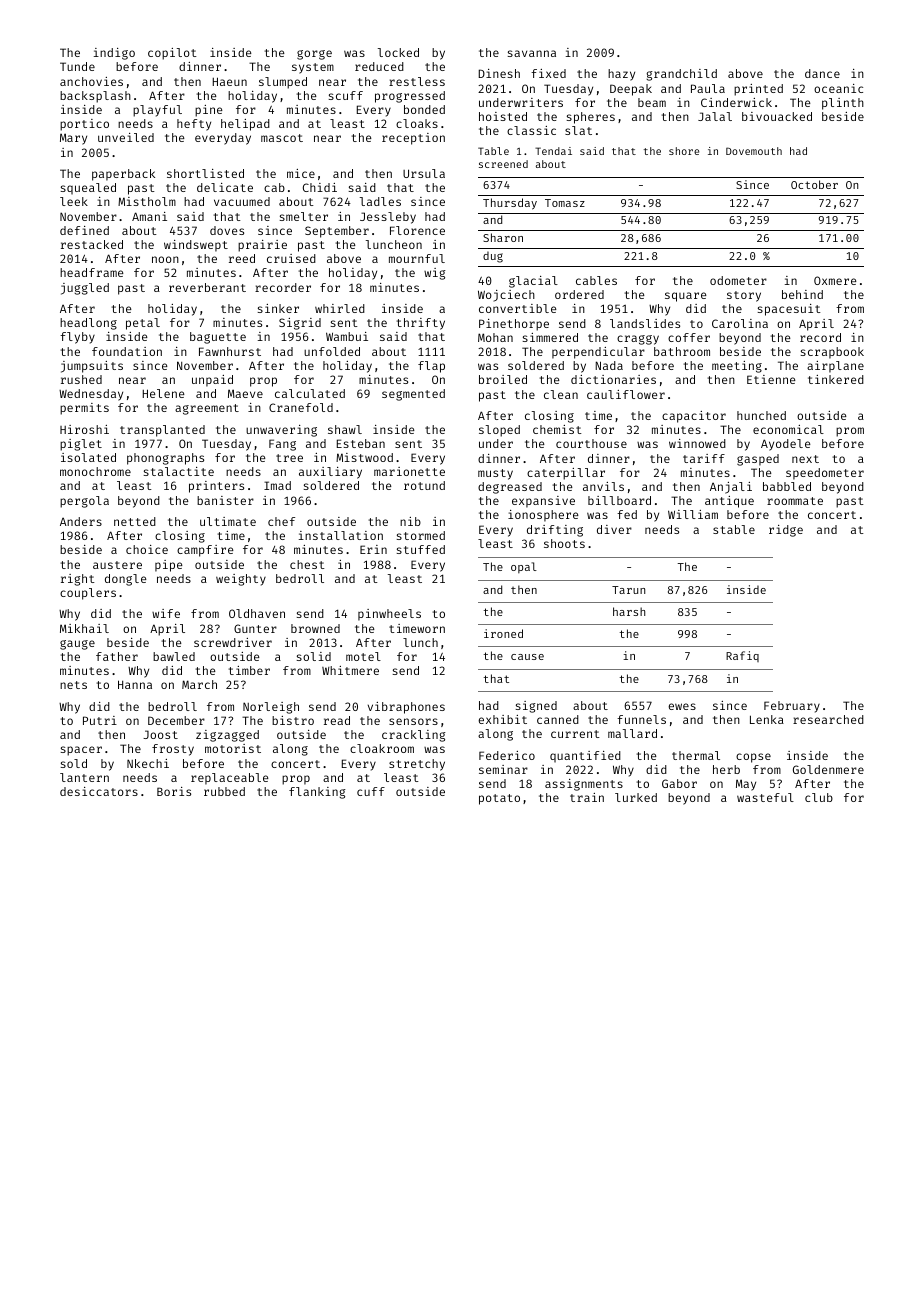 This screenshot has height=1308, width=924. What do you see at coordinates (84, 230) in the screenshot?
I see `defined` at bounding box center [84, 230].
